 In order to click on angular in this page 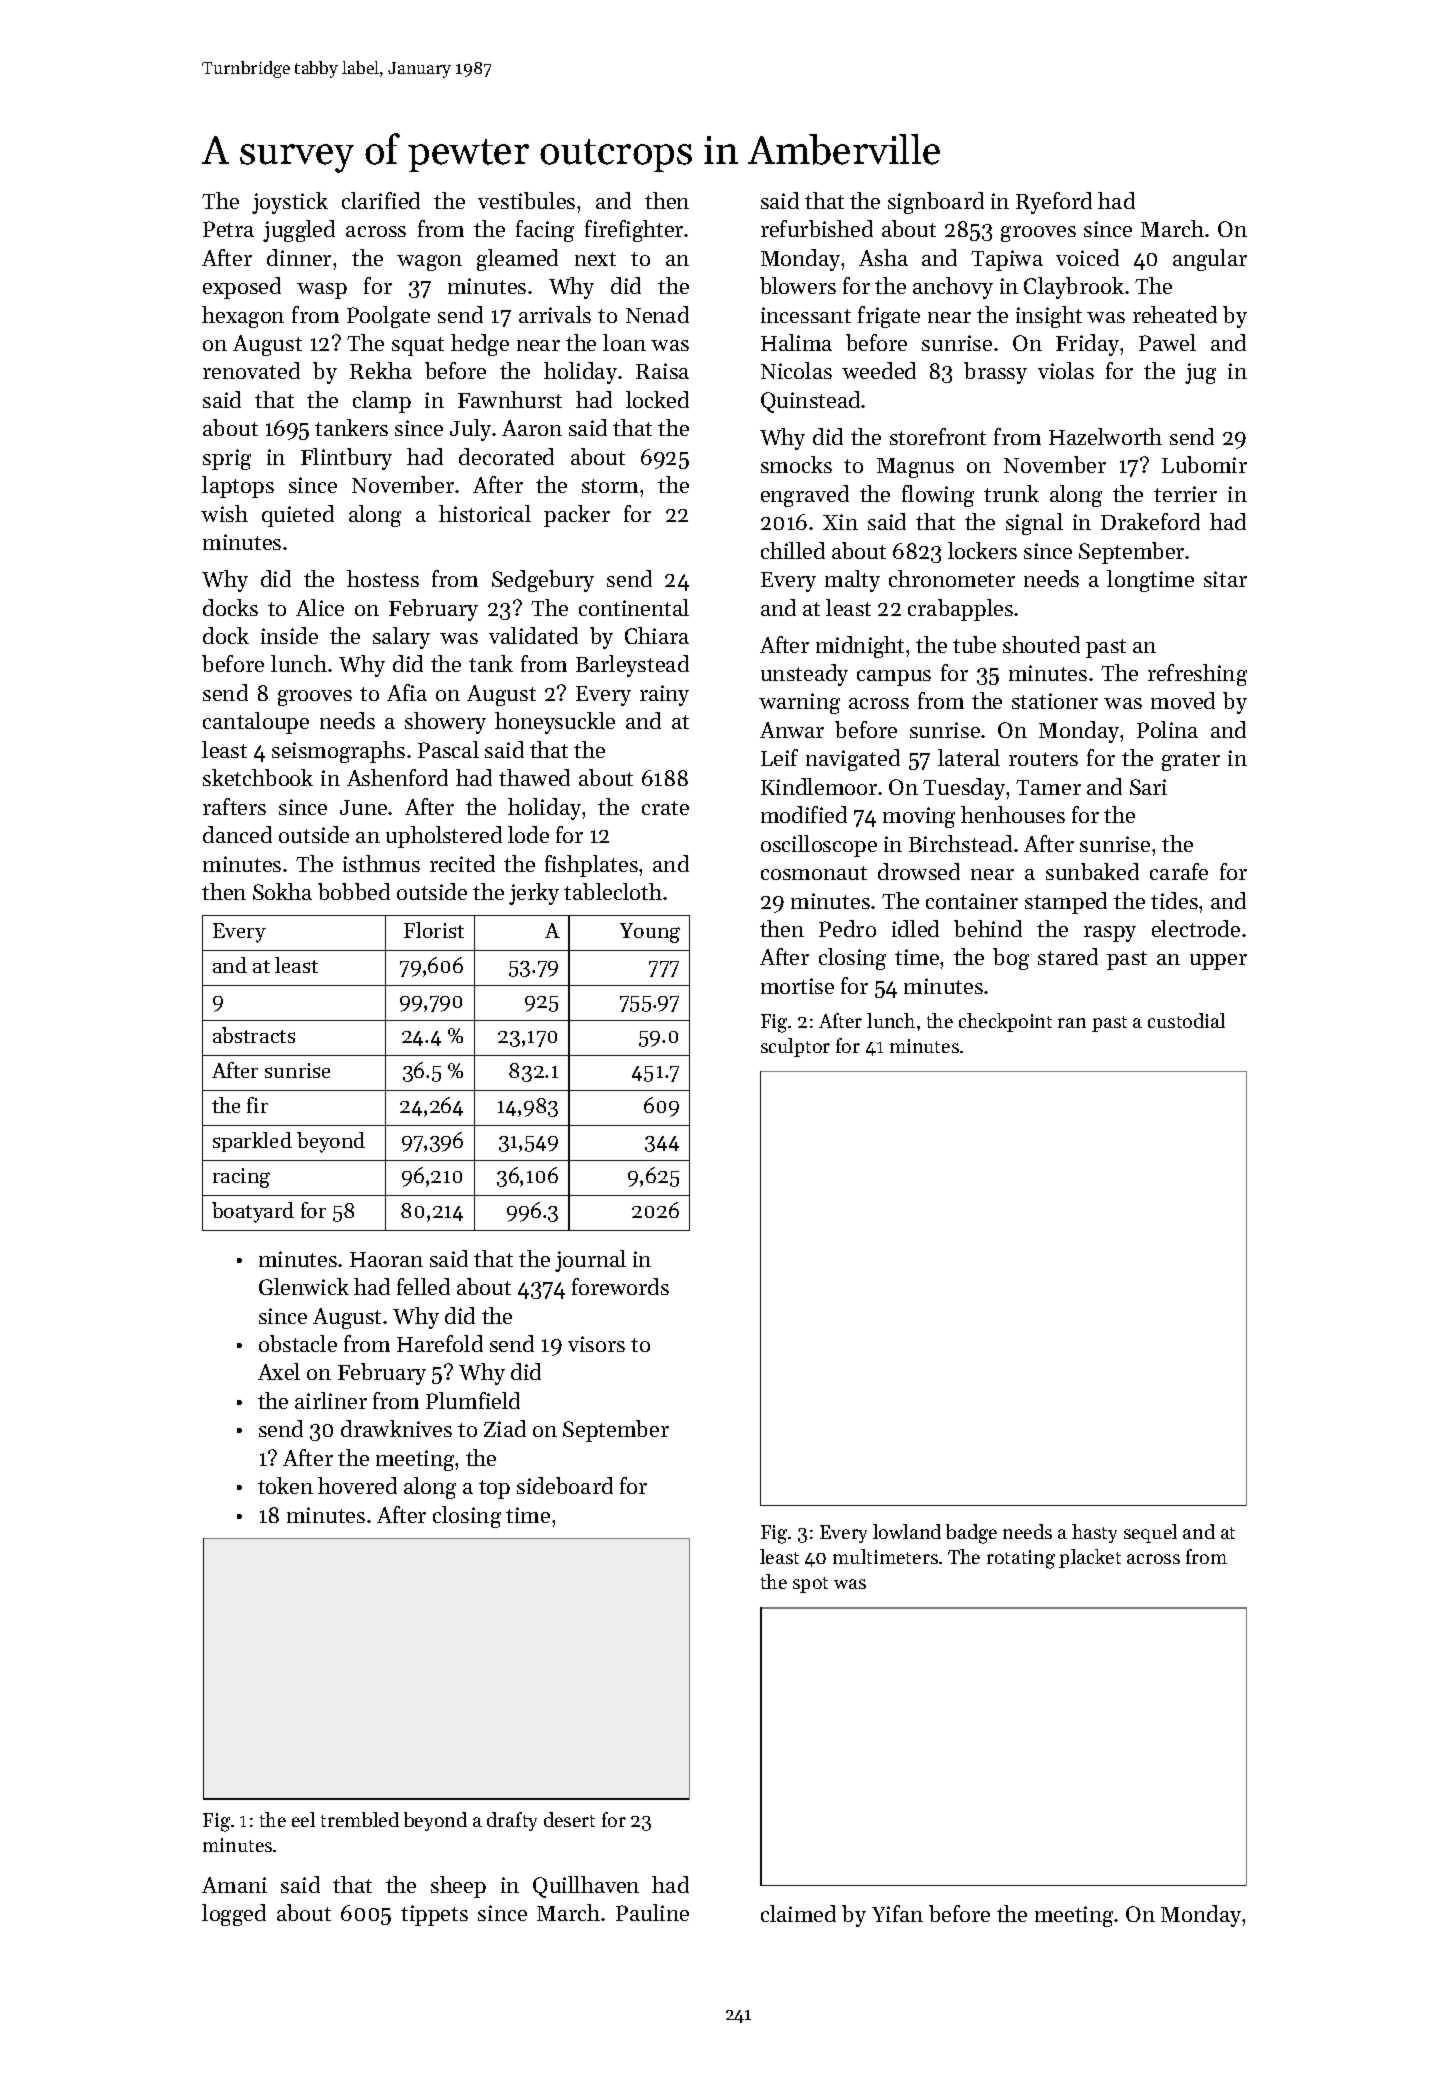, I will do `click(1210, 260)`.
